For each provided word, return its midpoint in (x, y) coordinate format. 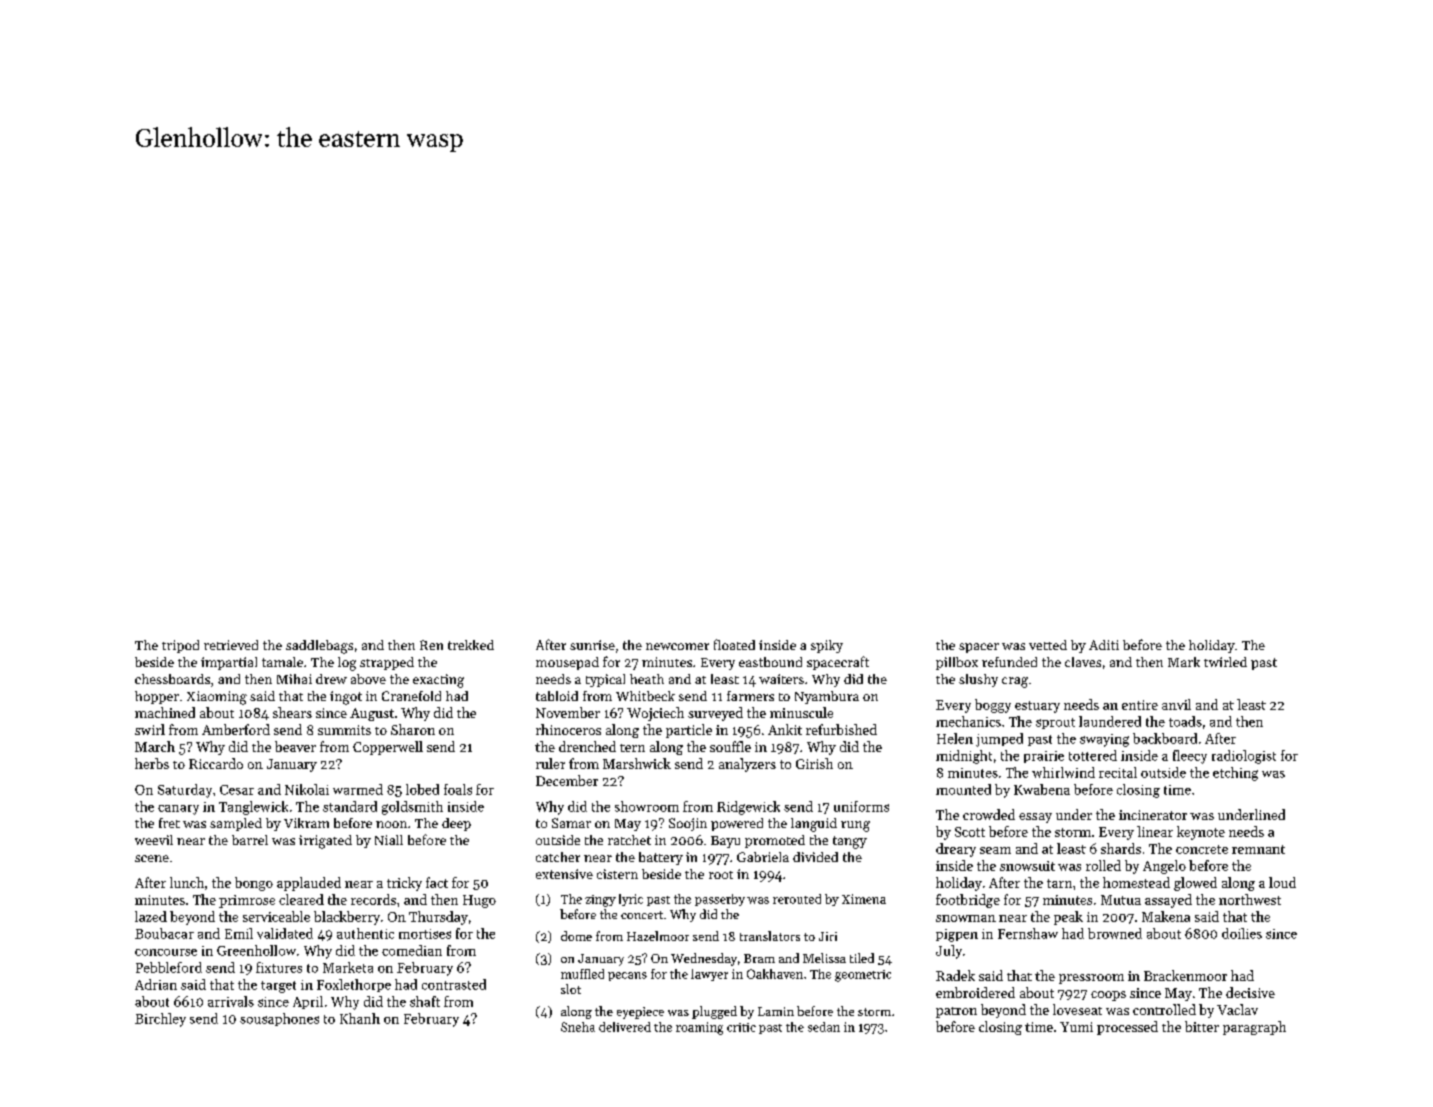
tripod (180, 646)
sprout (1055, 723)
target (278, 987)
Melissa (824, 958)
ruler (550, 763)
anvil (1176, 704)
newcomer (677, 646)
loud (1282, 882)
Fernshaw (1028, 933)
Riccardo (216, 763)
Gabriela (763, 857)
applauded (309, 884)
